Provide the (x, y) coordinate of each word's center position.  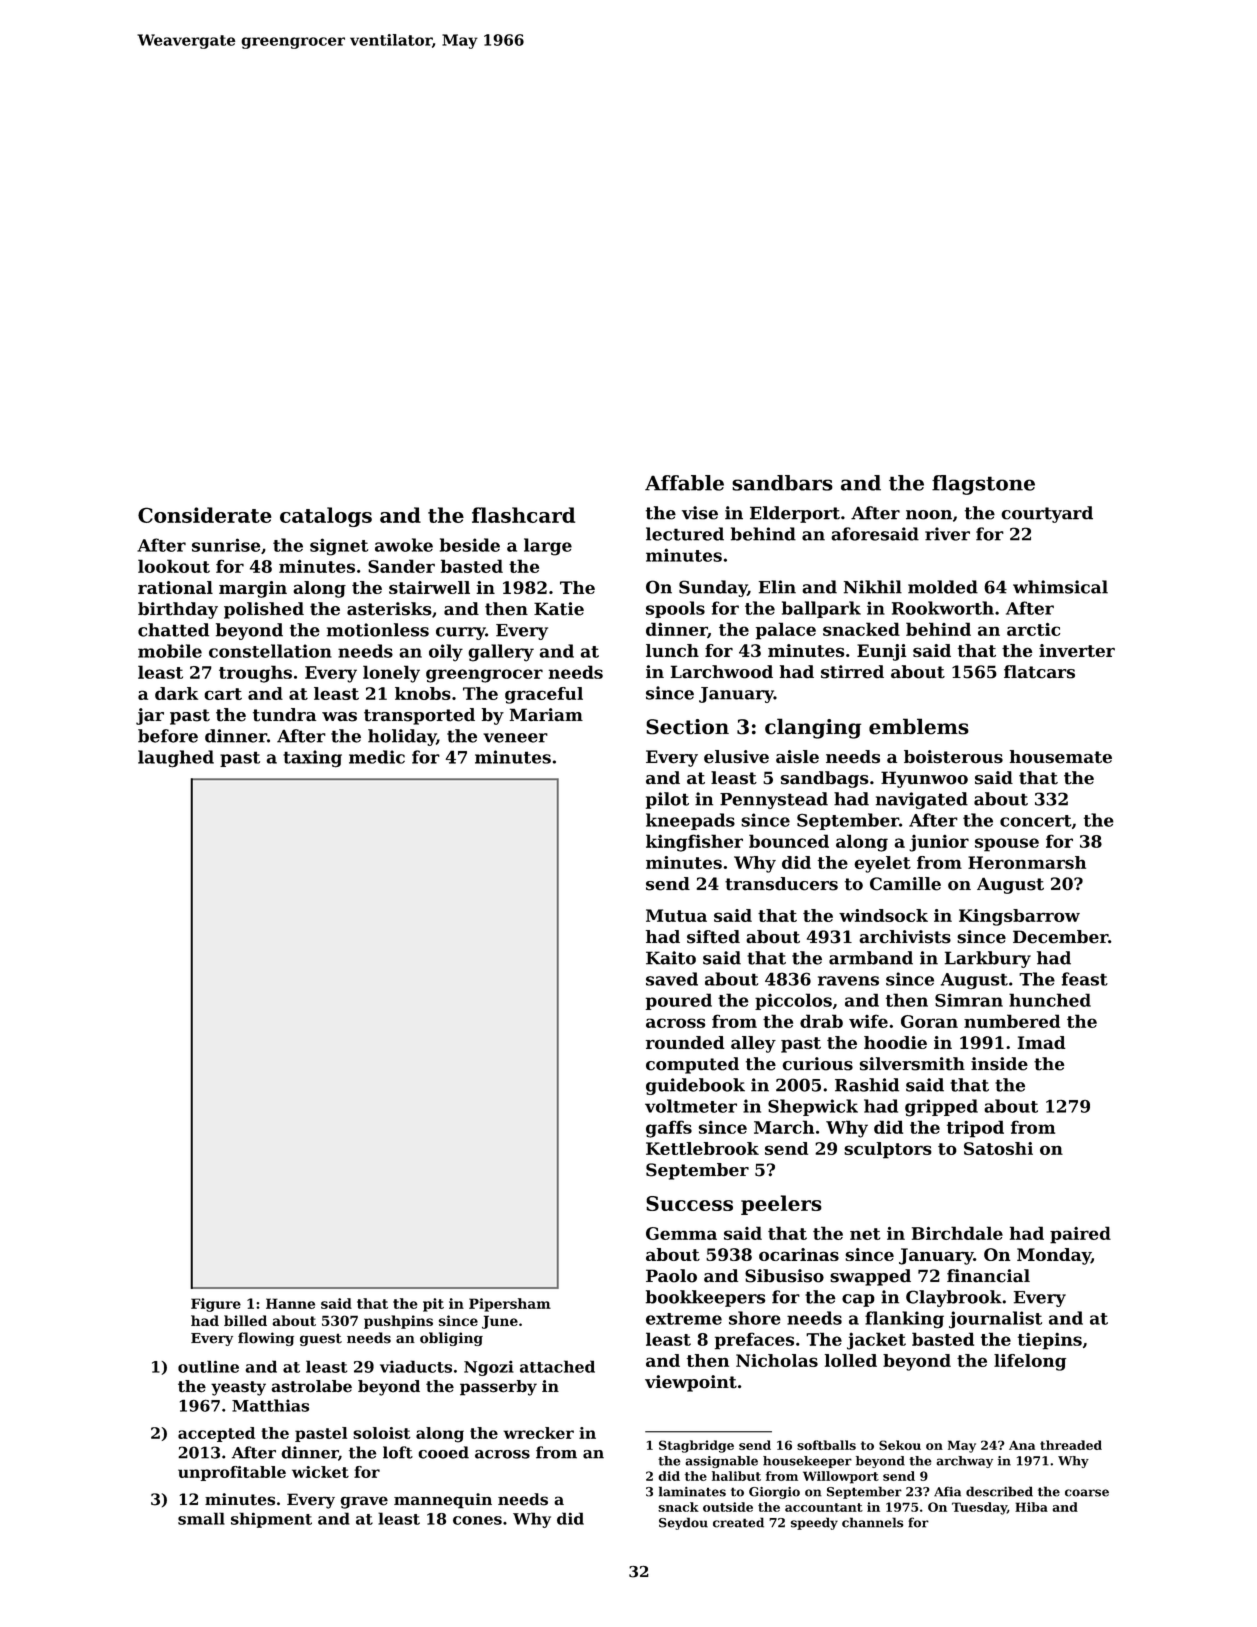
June (500, 1322)
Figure (216, 1305)
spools (675, 609)
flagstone (983, 485)
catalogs (326, 517)
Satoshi (998, 1148)
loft (398, 1452)
